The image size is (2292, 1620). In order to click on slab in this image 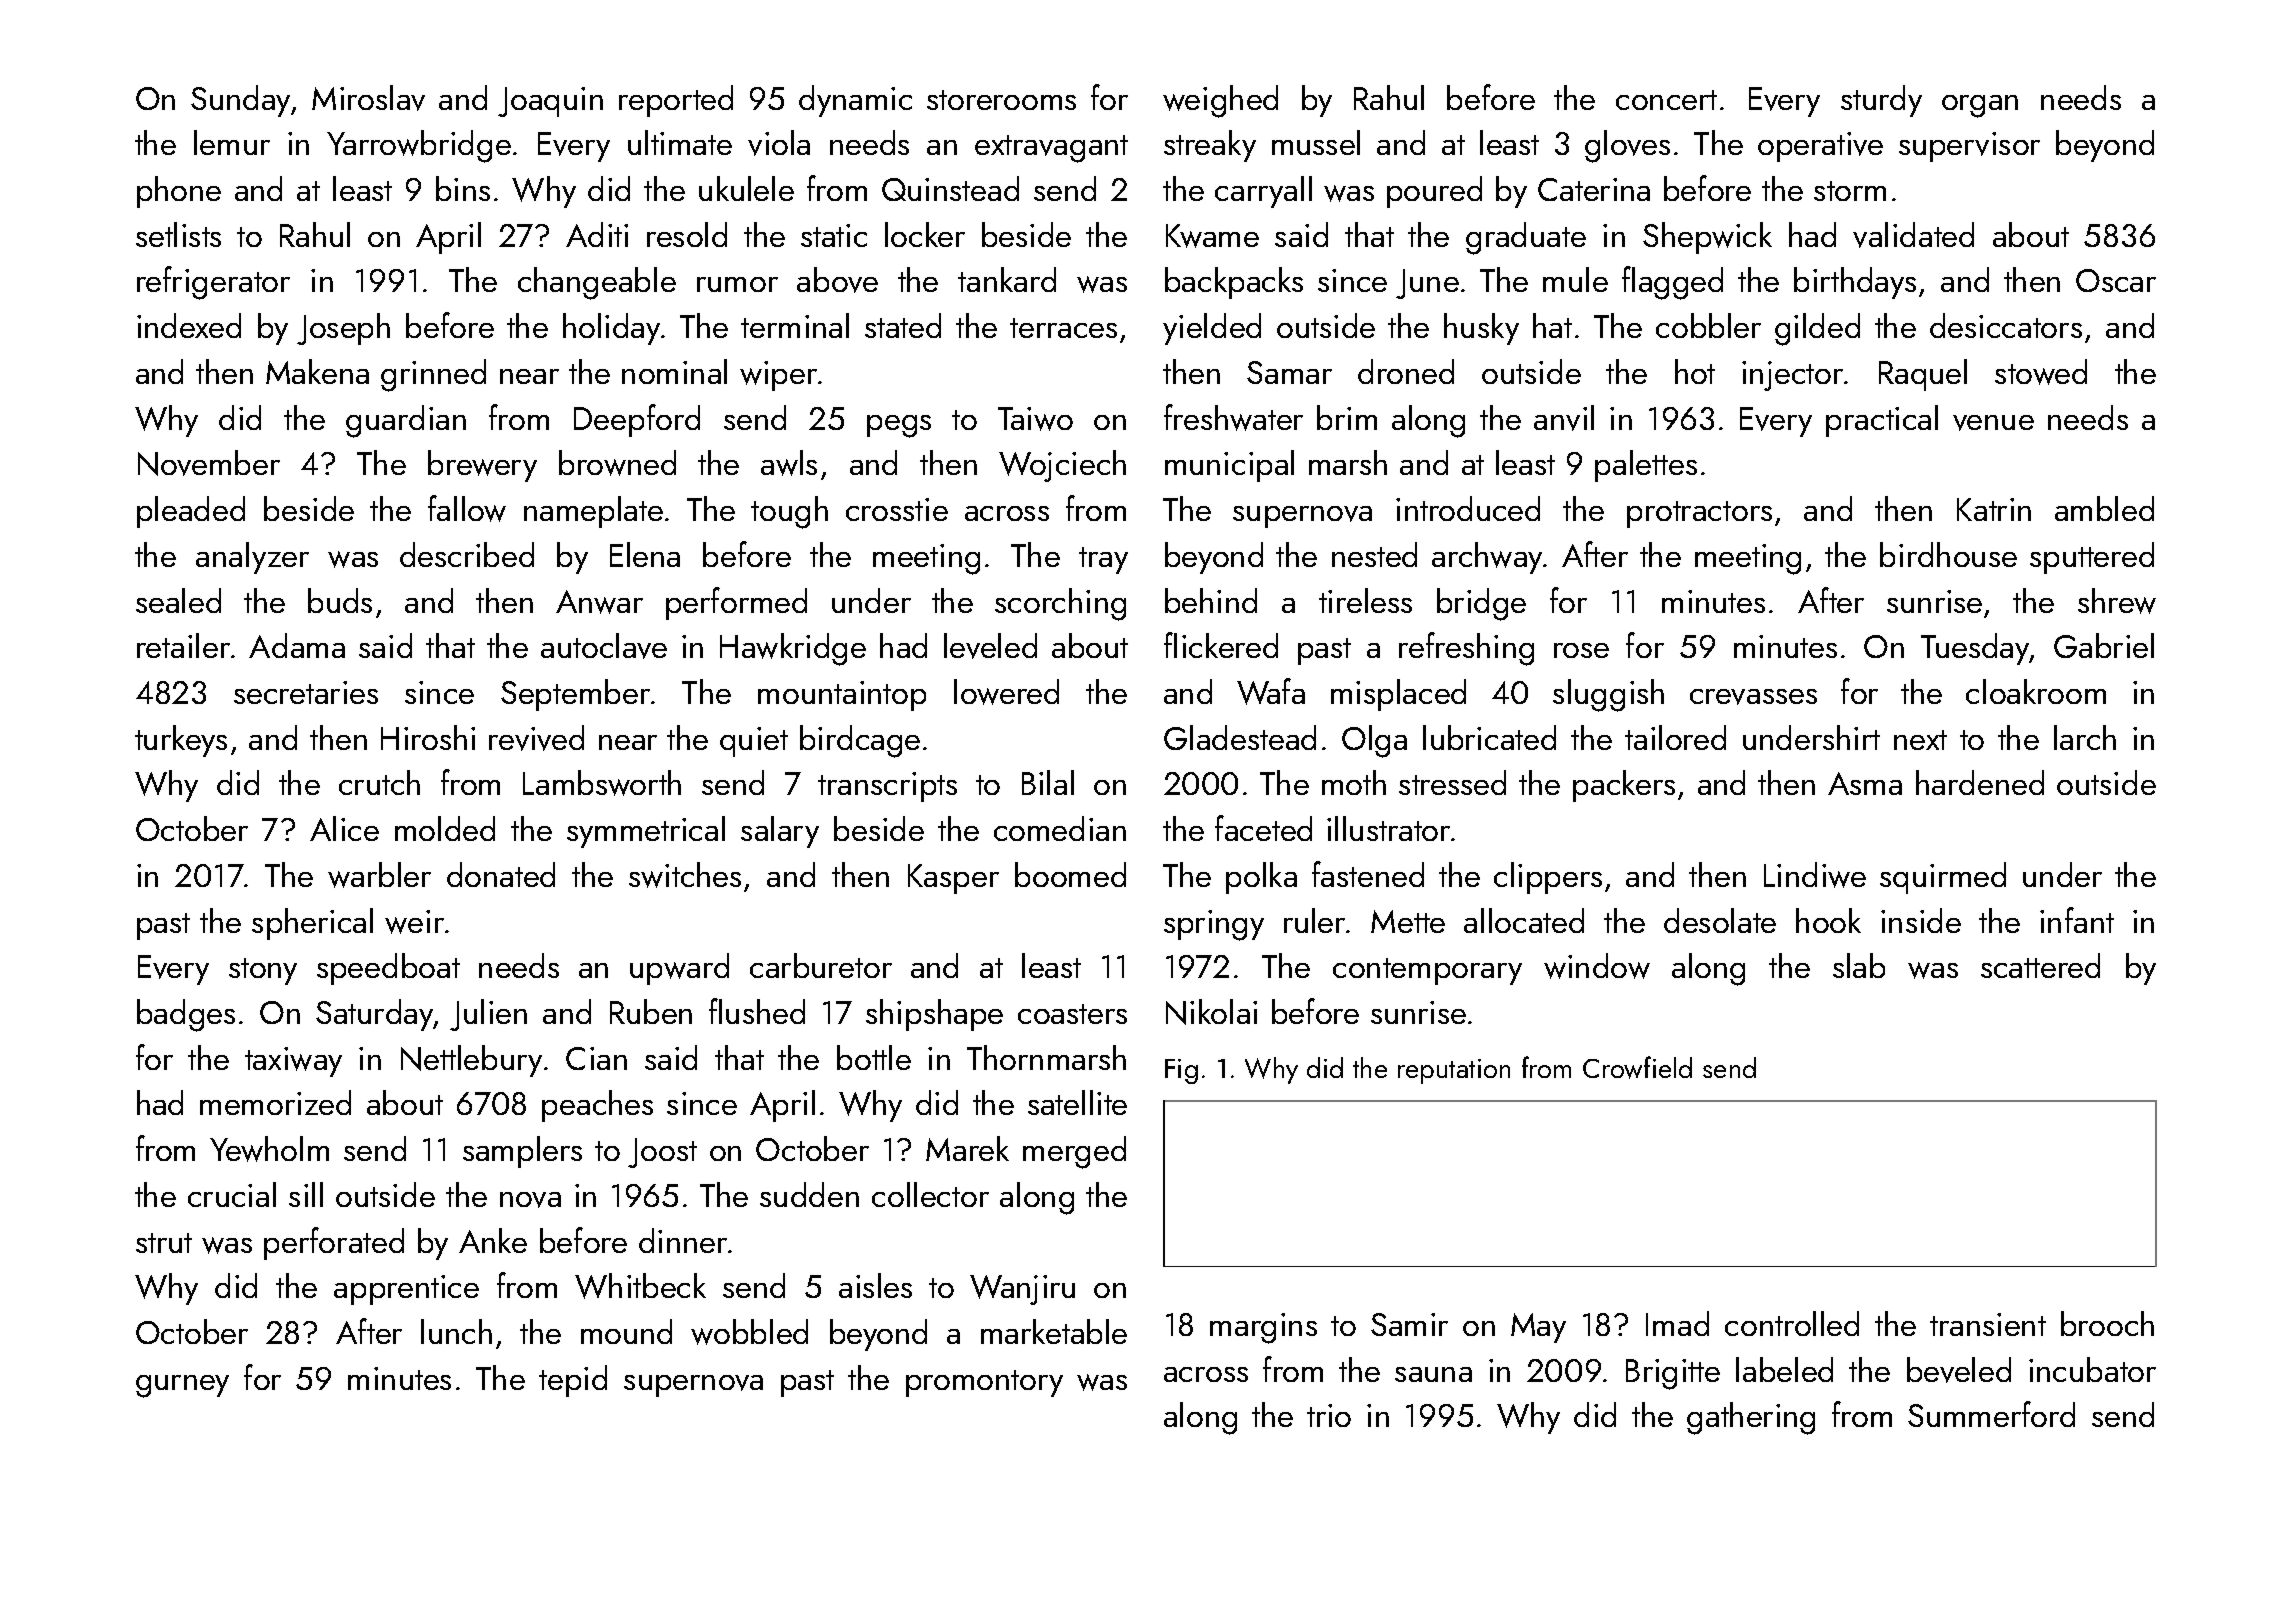, I will do `click(1859, 965)`.
